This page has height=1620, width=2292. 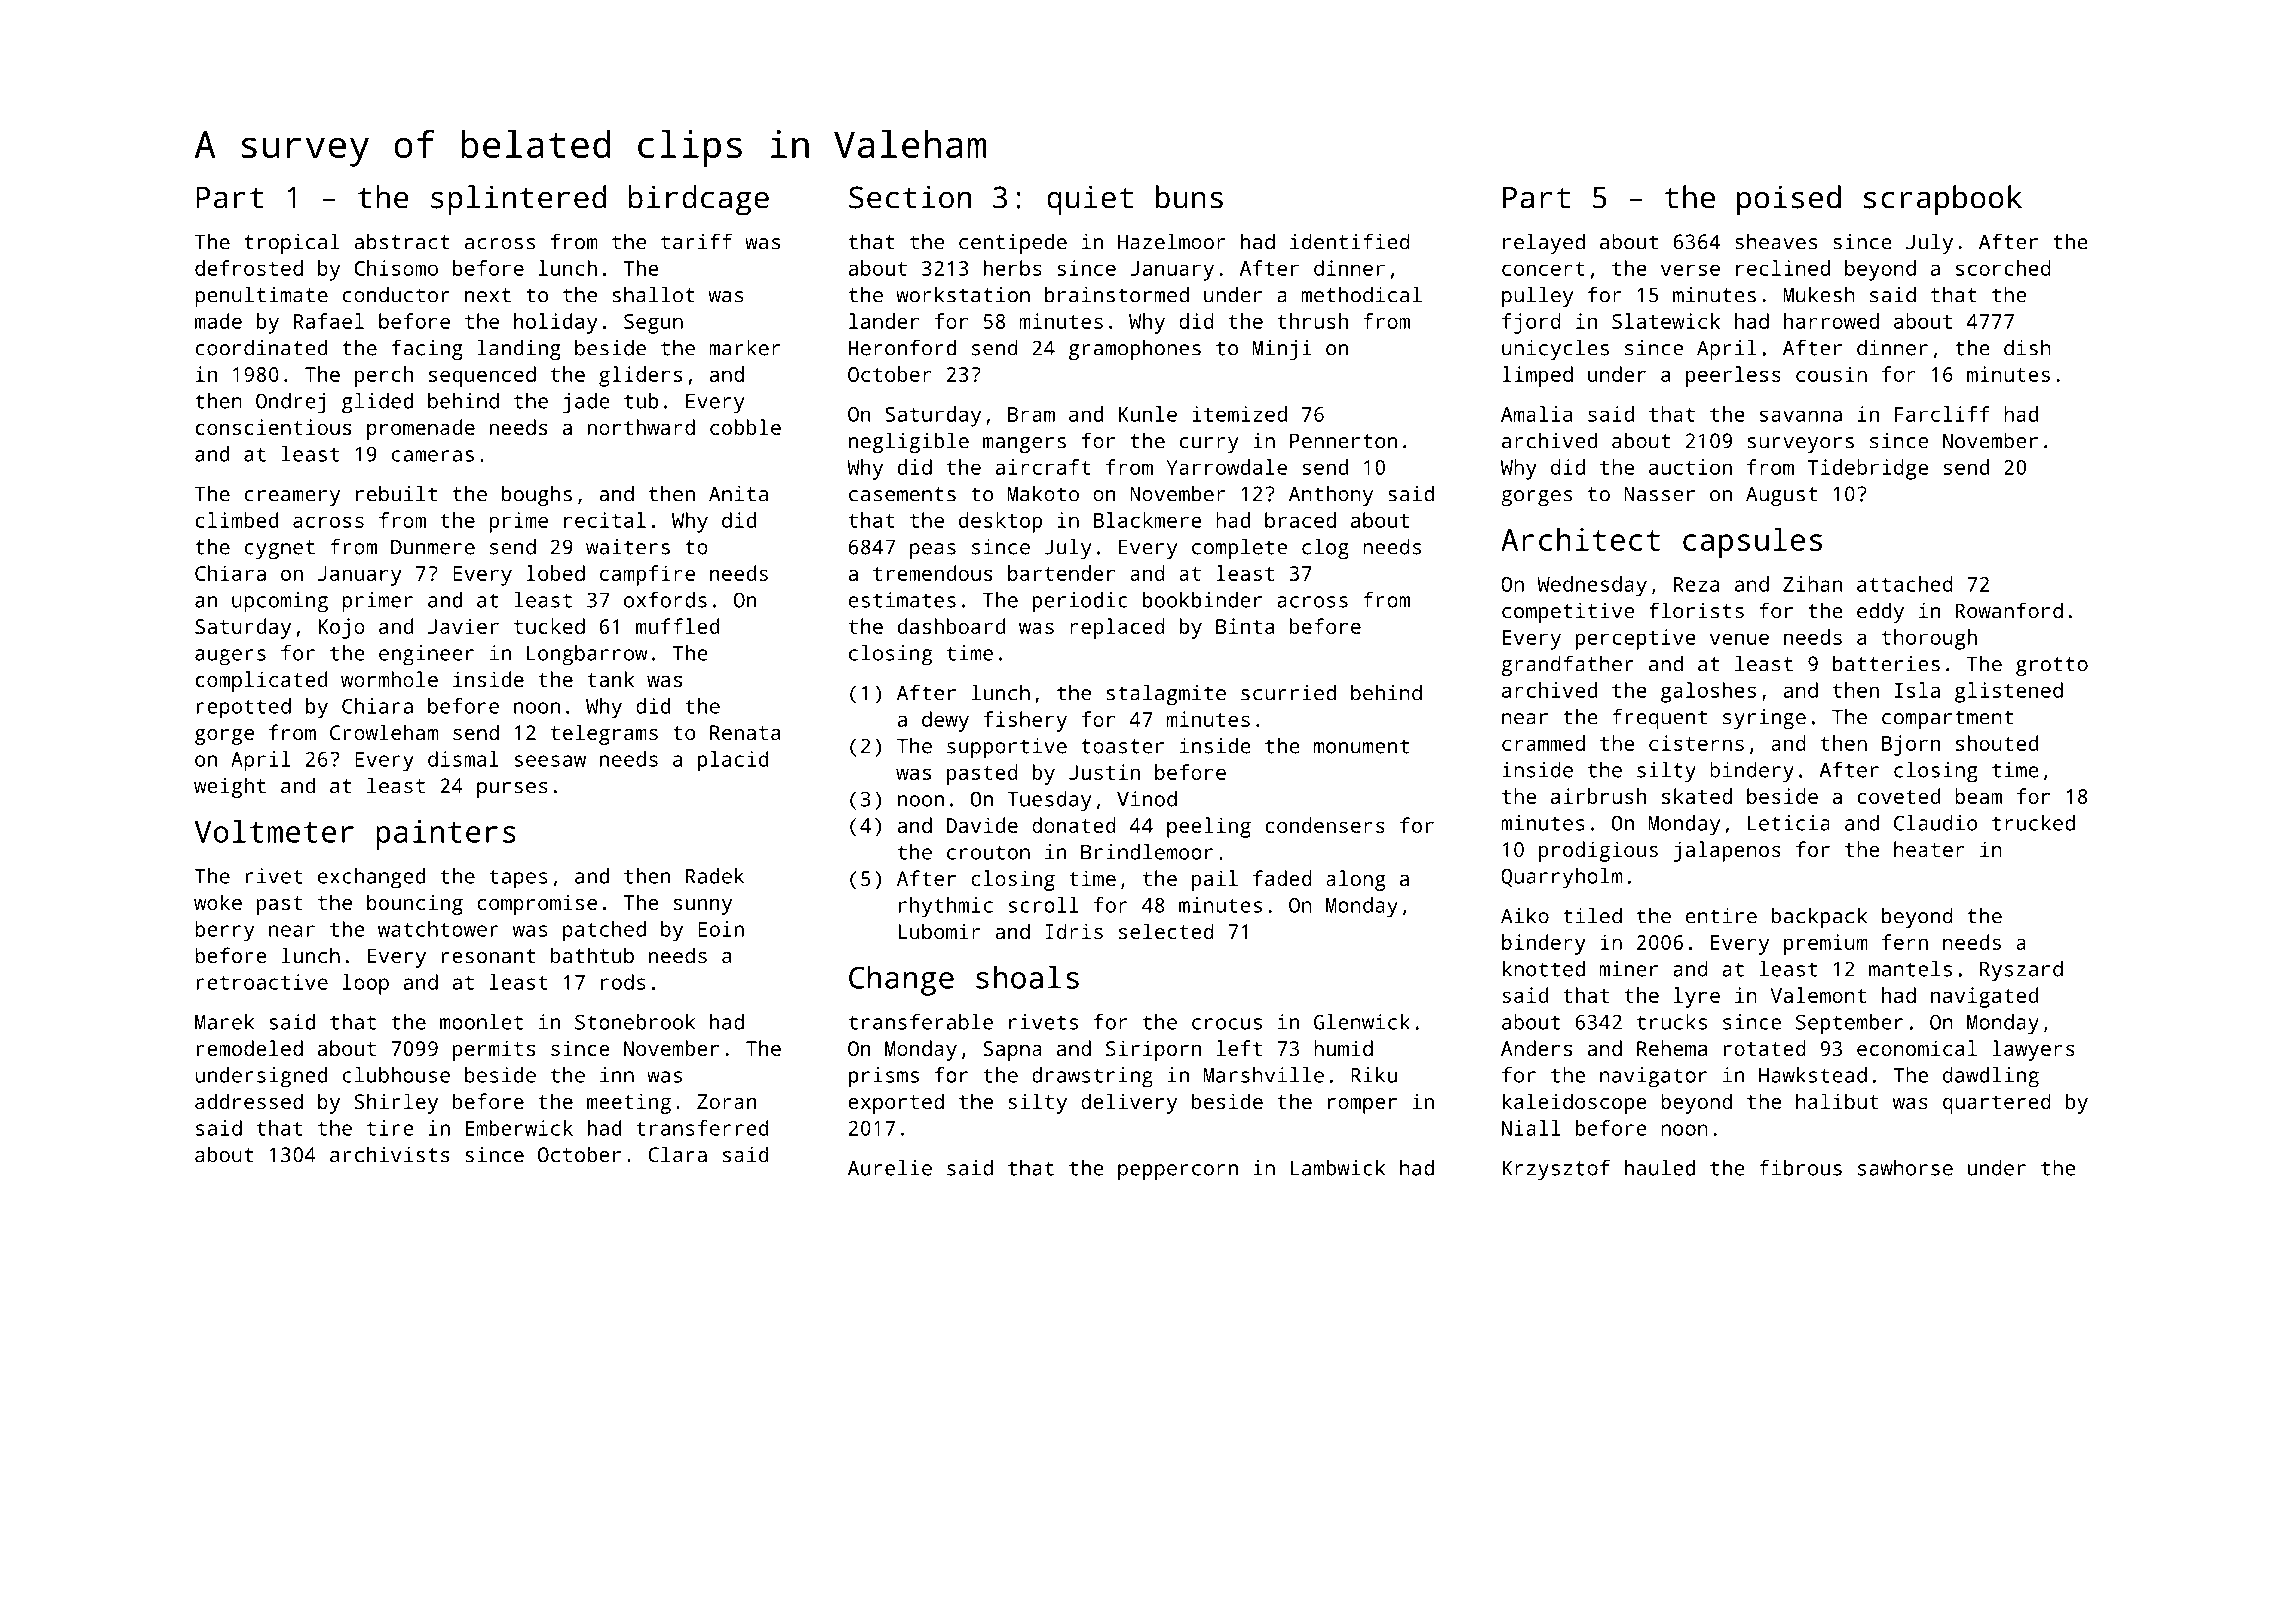 I want to click on Krzysztof, so click(x=1556, y=1169).
